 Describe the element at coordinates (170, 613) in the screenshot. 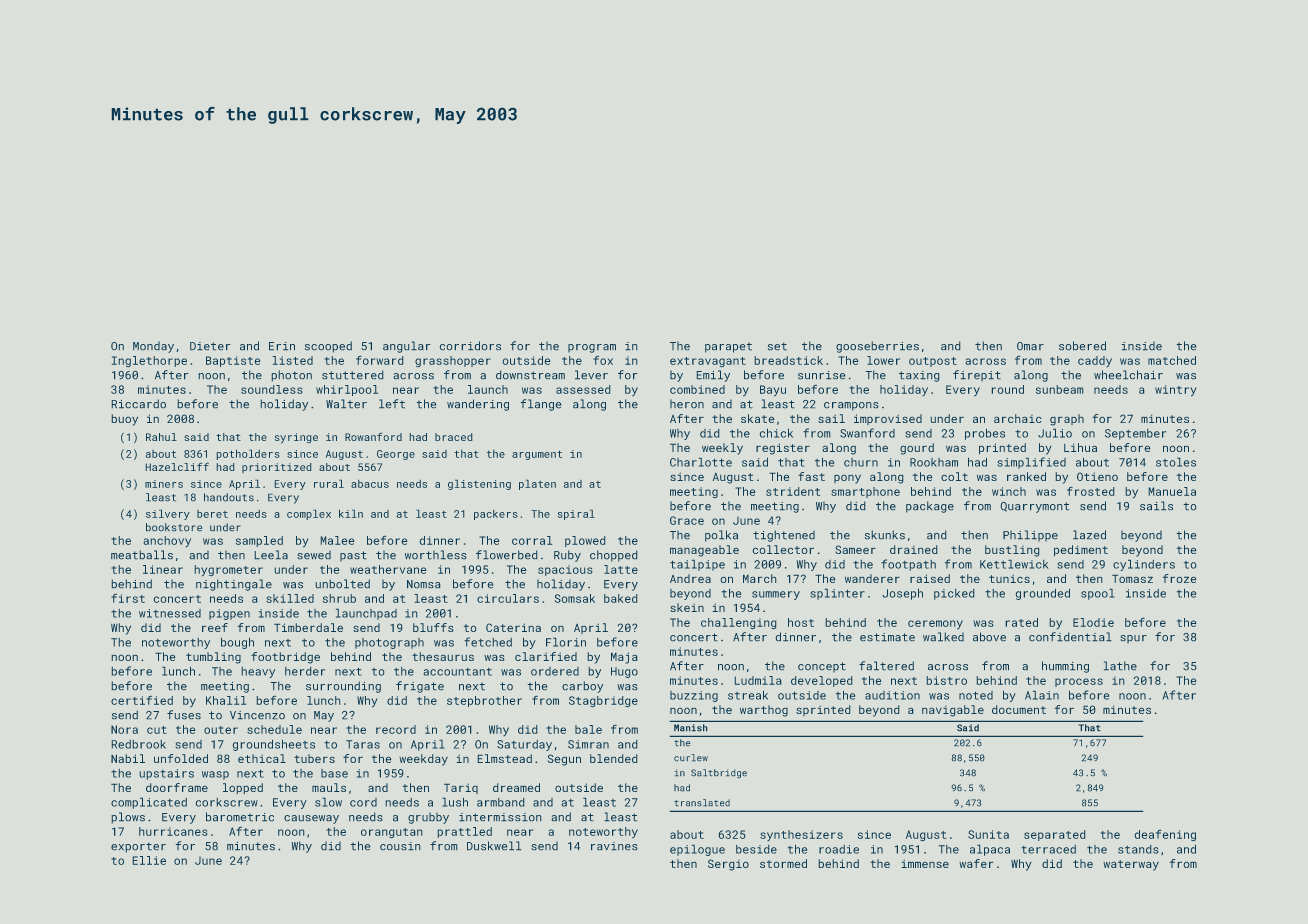

I see `witnessed` at that location.
